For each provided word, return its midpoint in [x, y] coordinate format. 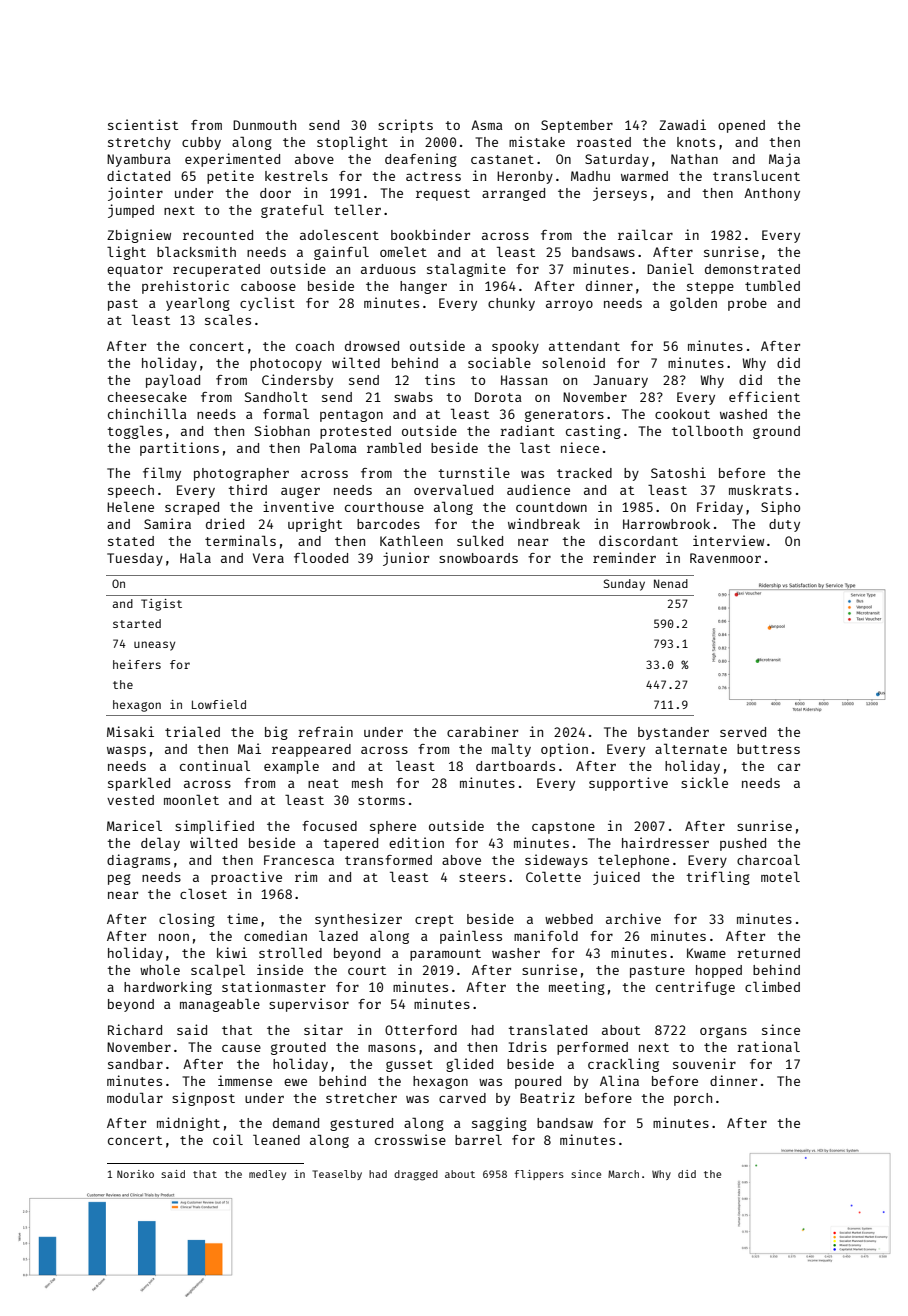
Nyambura [139, 160]
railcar [645, 234]
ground [776, 432]
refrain [325, 731]
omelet [403, 251]
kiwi [232, 952]
